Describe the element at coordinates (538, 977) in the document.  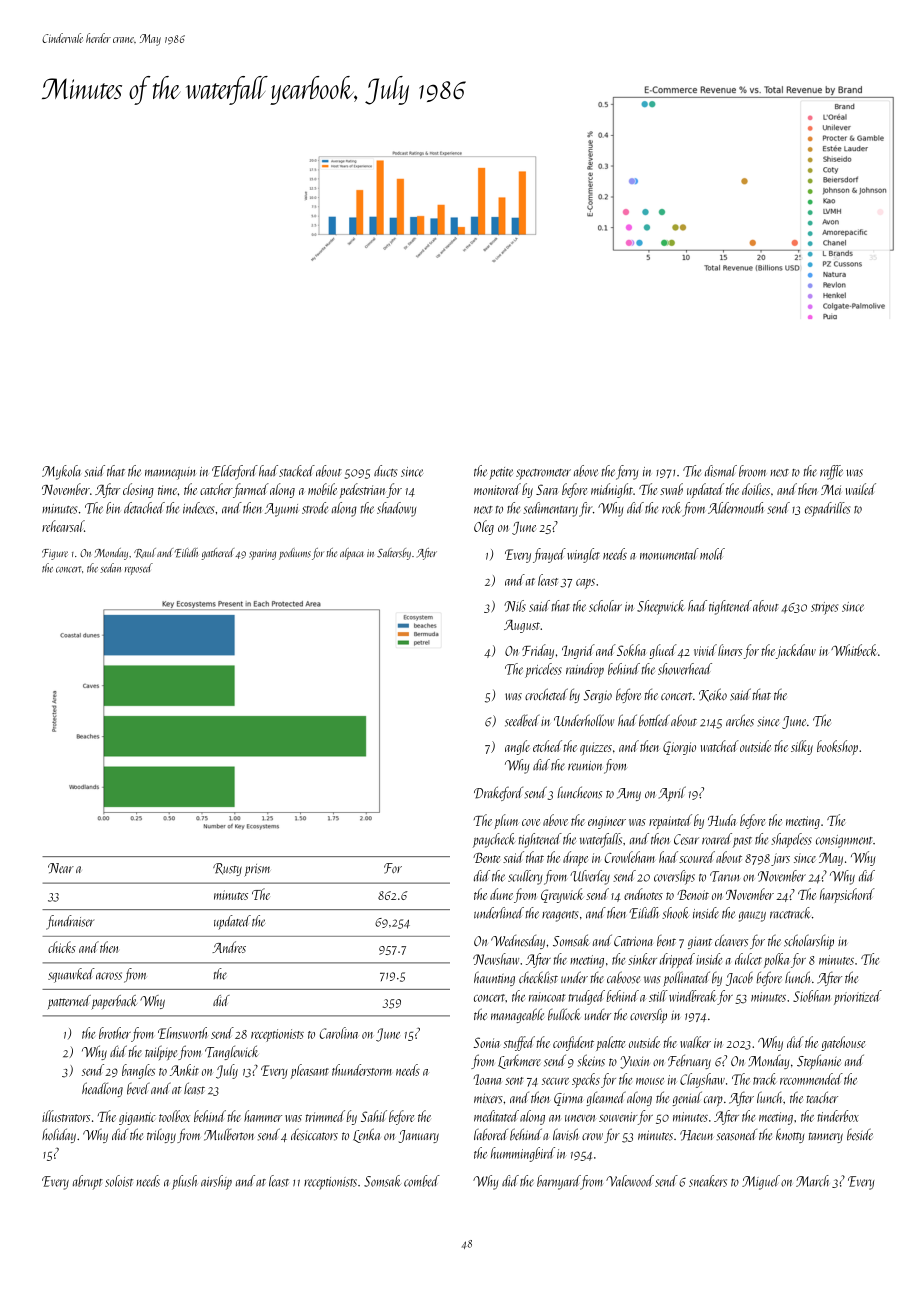
I see `checklist` at that location.
